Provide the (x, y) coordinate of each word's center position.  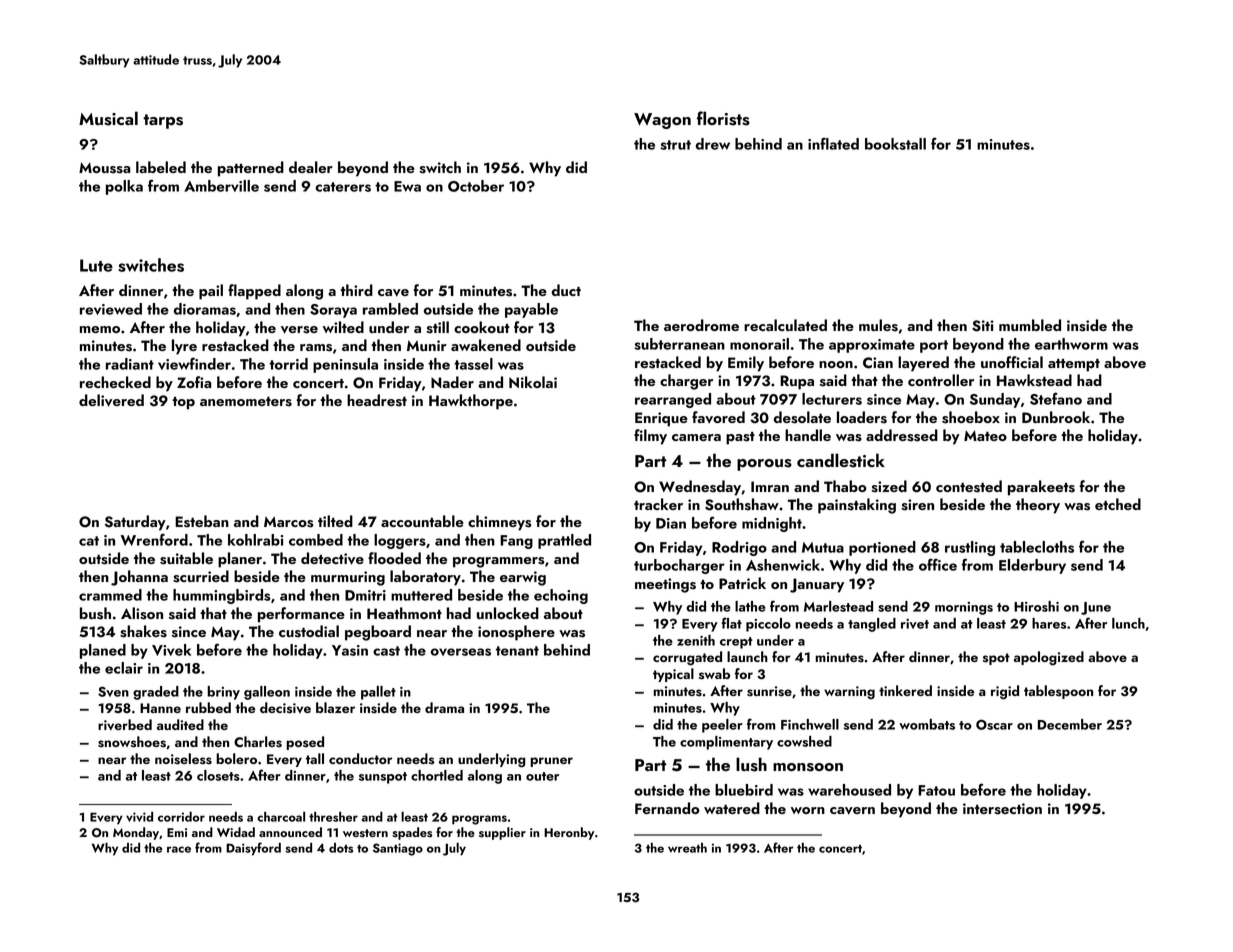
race (179, 849)
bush (95, 613)
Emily (746, 364)
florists (723, 118)
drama (444, 707)
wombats (927, 724)
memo (100, 329)
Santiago (398, 849)
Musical (108, 118)
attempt (1074, 365)
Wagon (662, 121)
